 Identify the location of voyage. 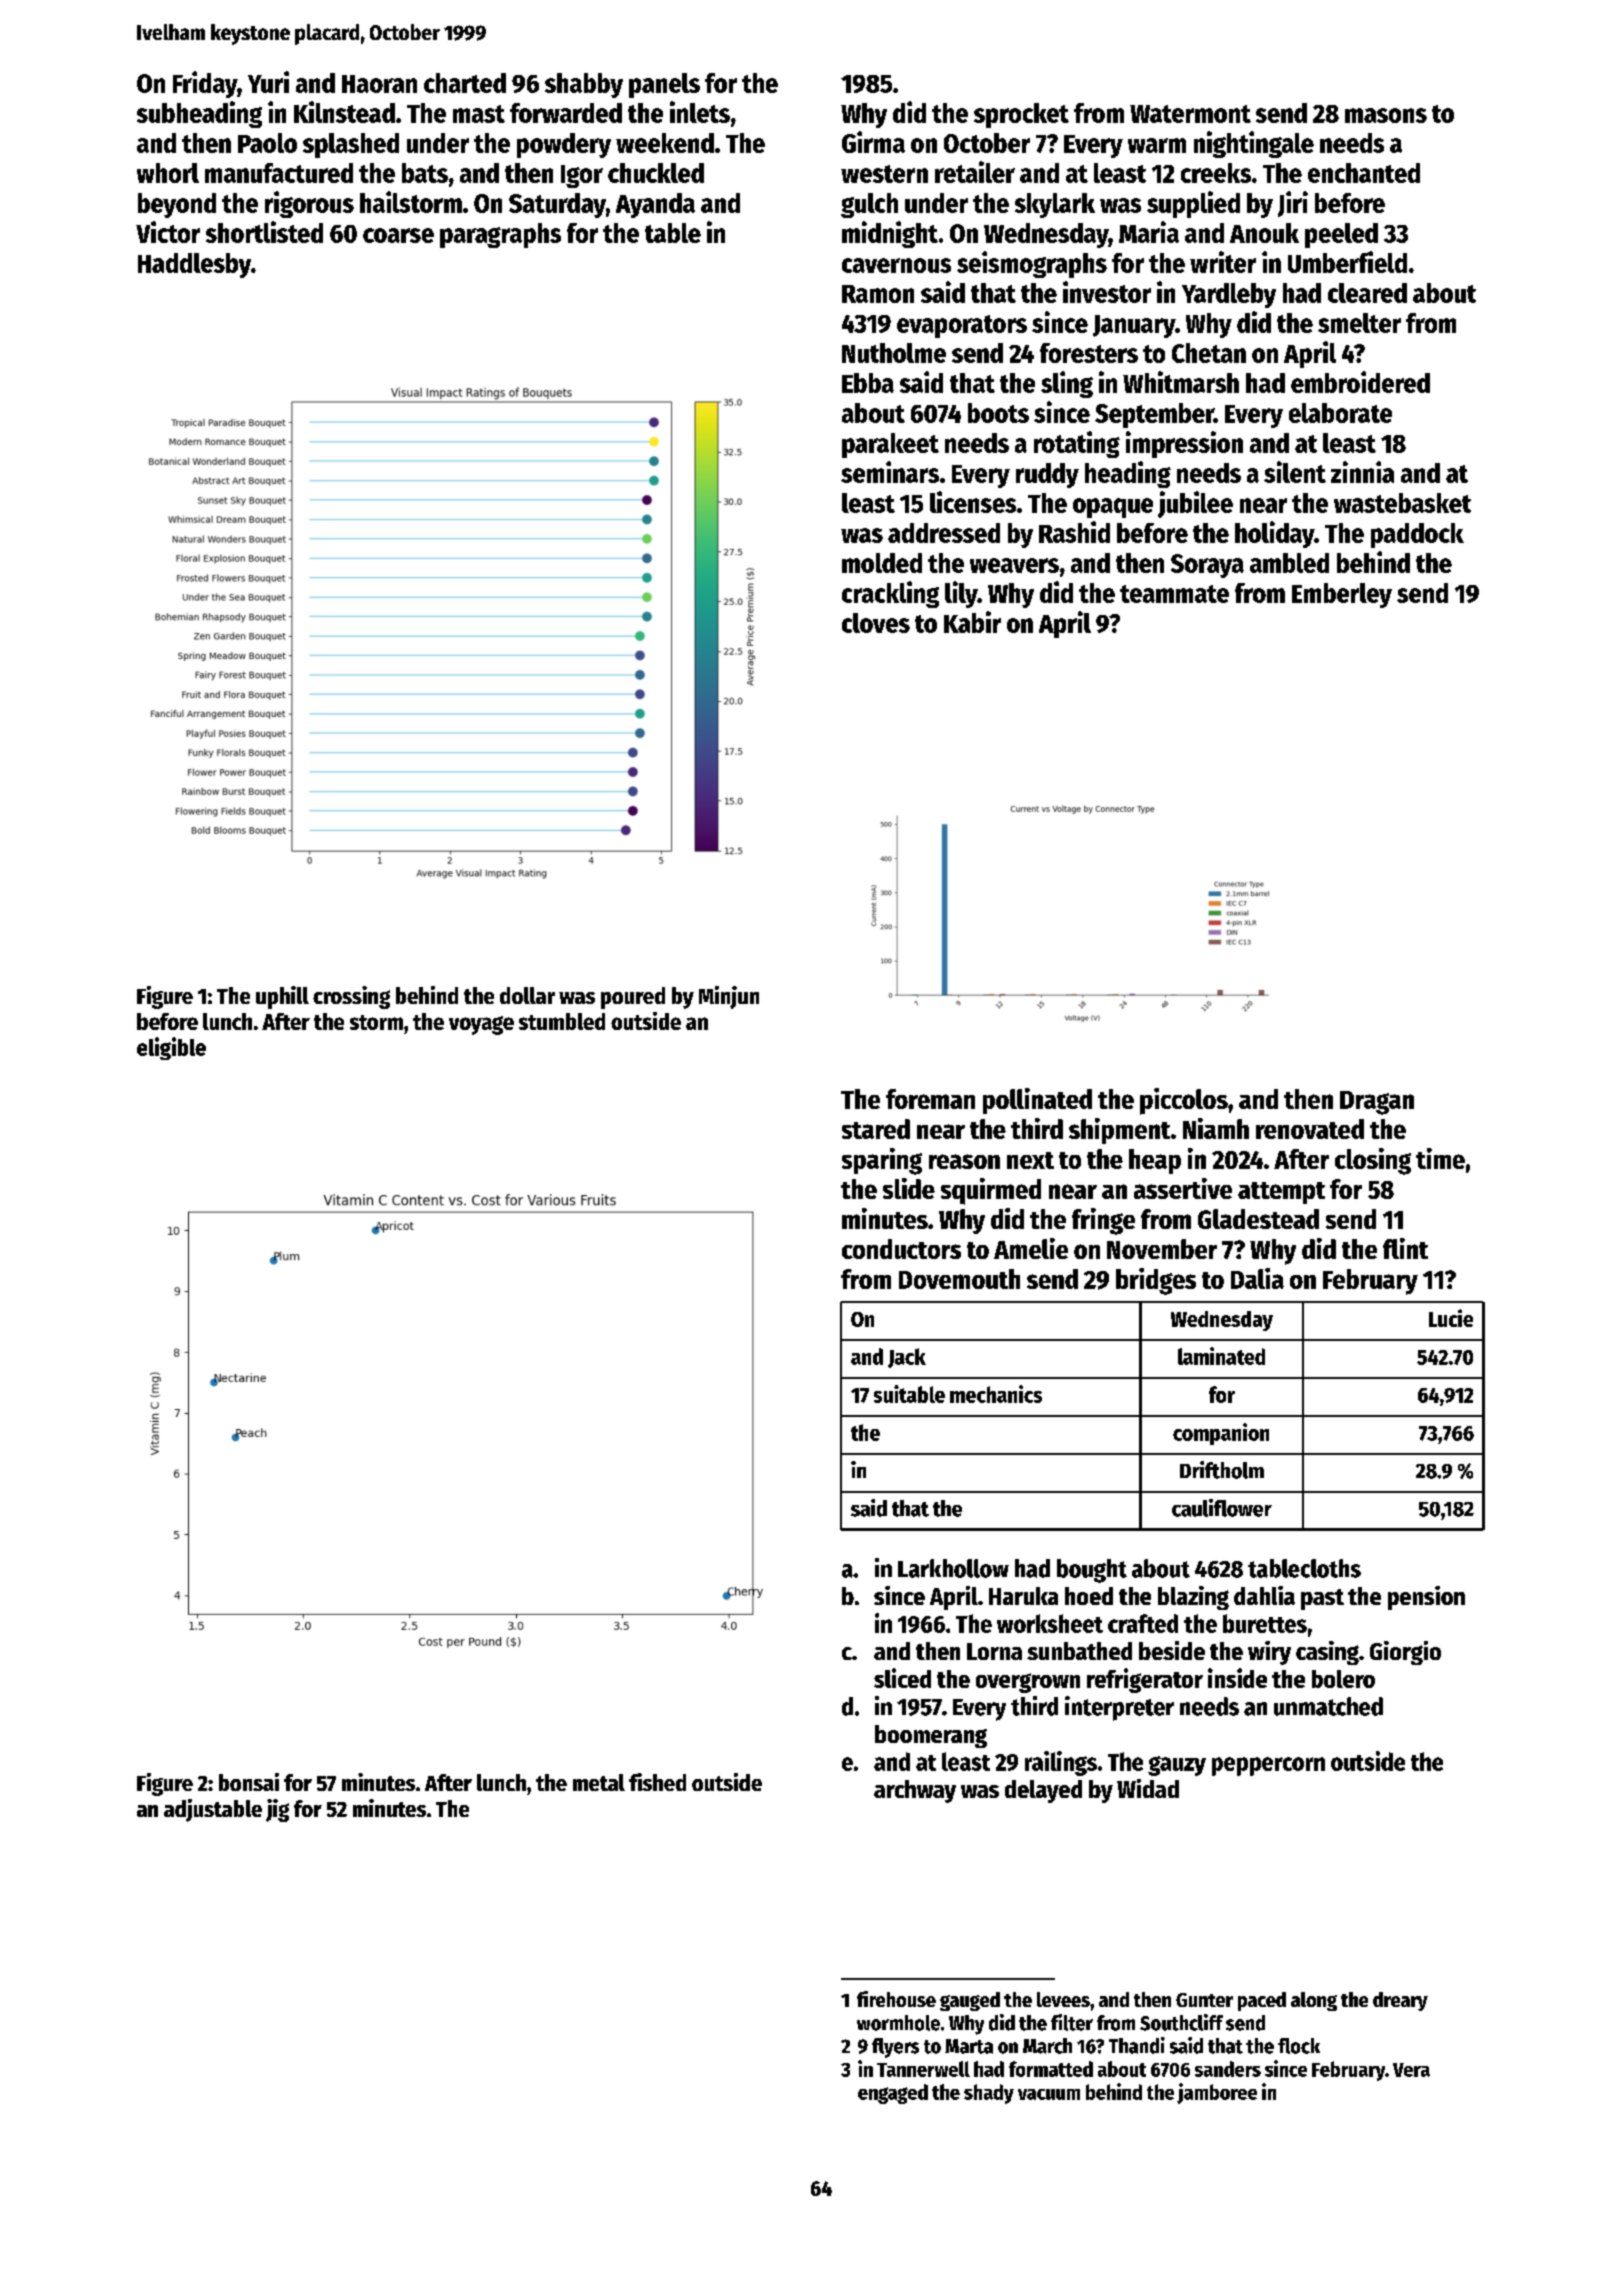
(481, 1025).
